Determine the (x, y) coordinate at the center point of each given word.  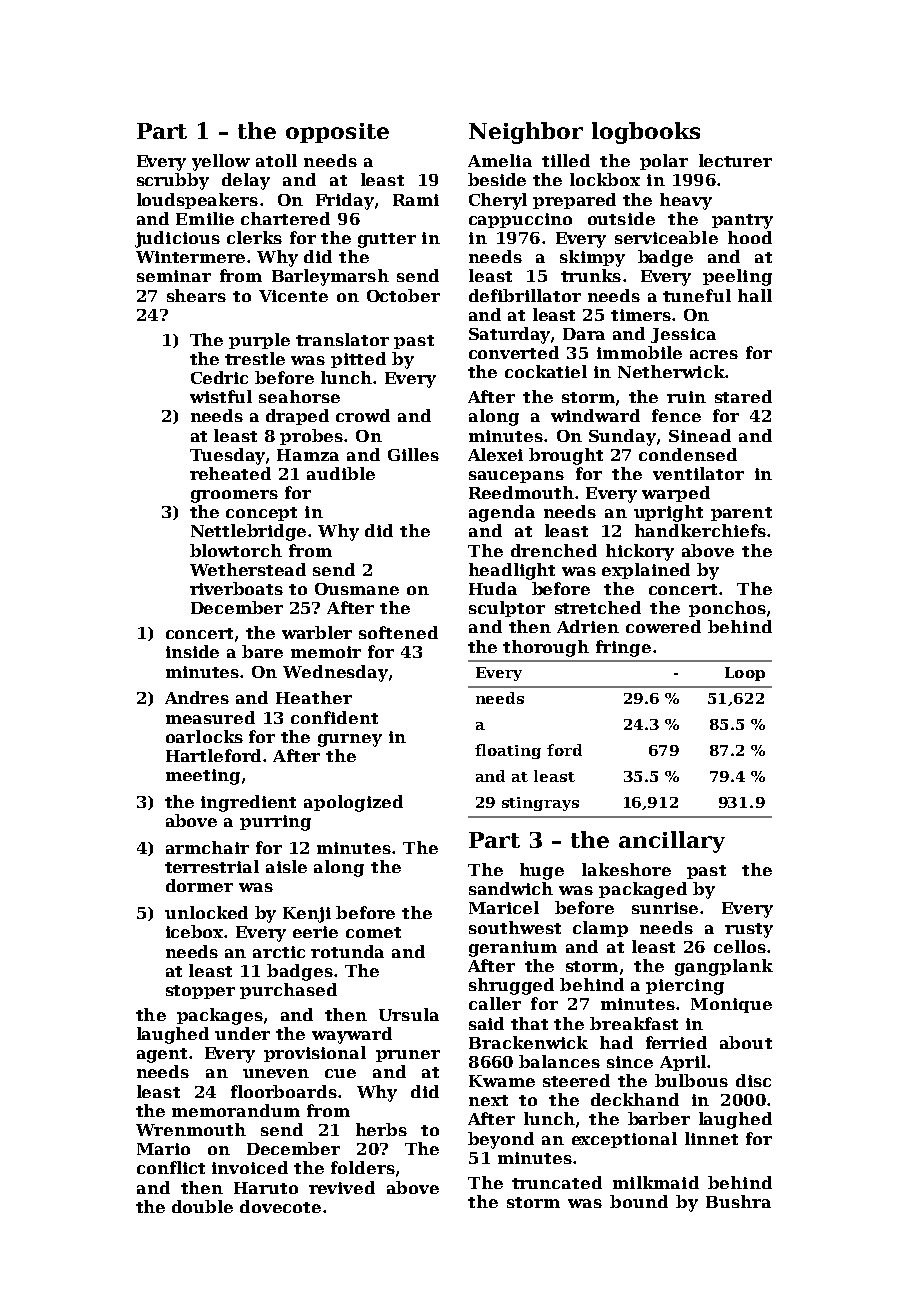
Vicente (293, 296)
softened (398, 632)
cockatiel (546, 371)
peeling (737, 277)
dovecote (280, 1206)
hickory (640, 552)
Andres (197, 697)
